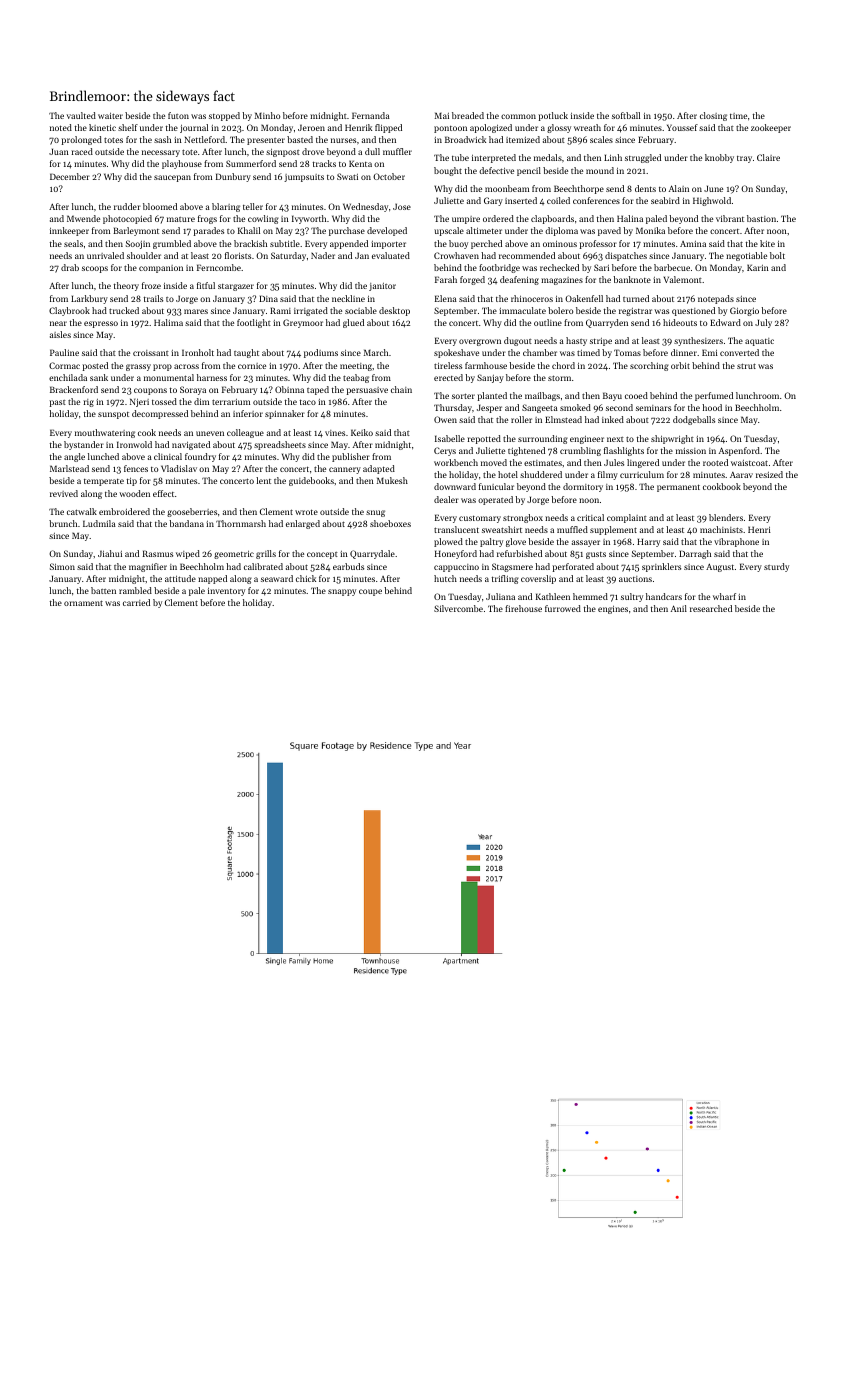  I want to click on moved, so click(494, 462).
